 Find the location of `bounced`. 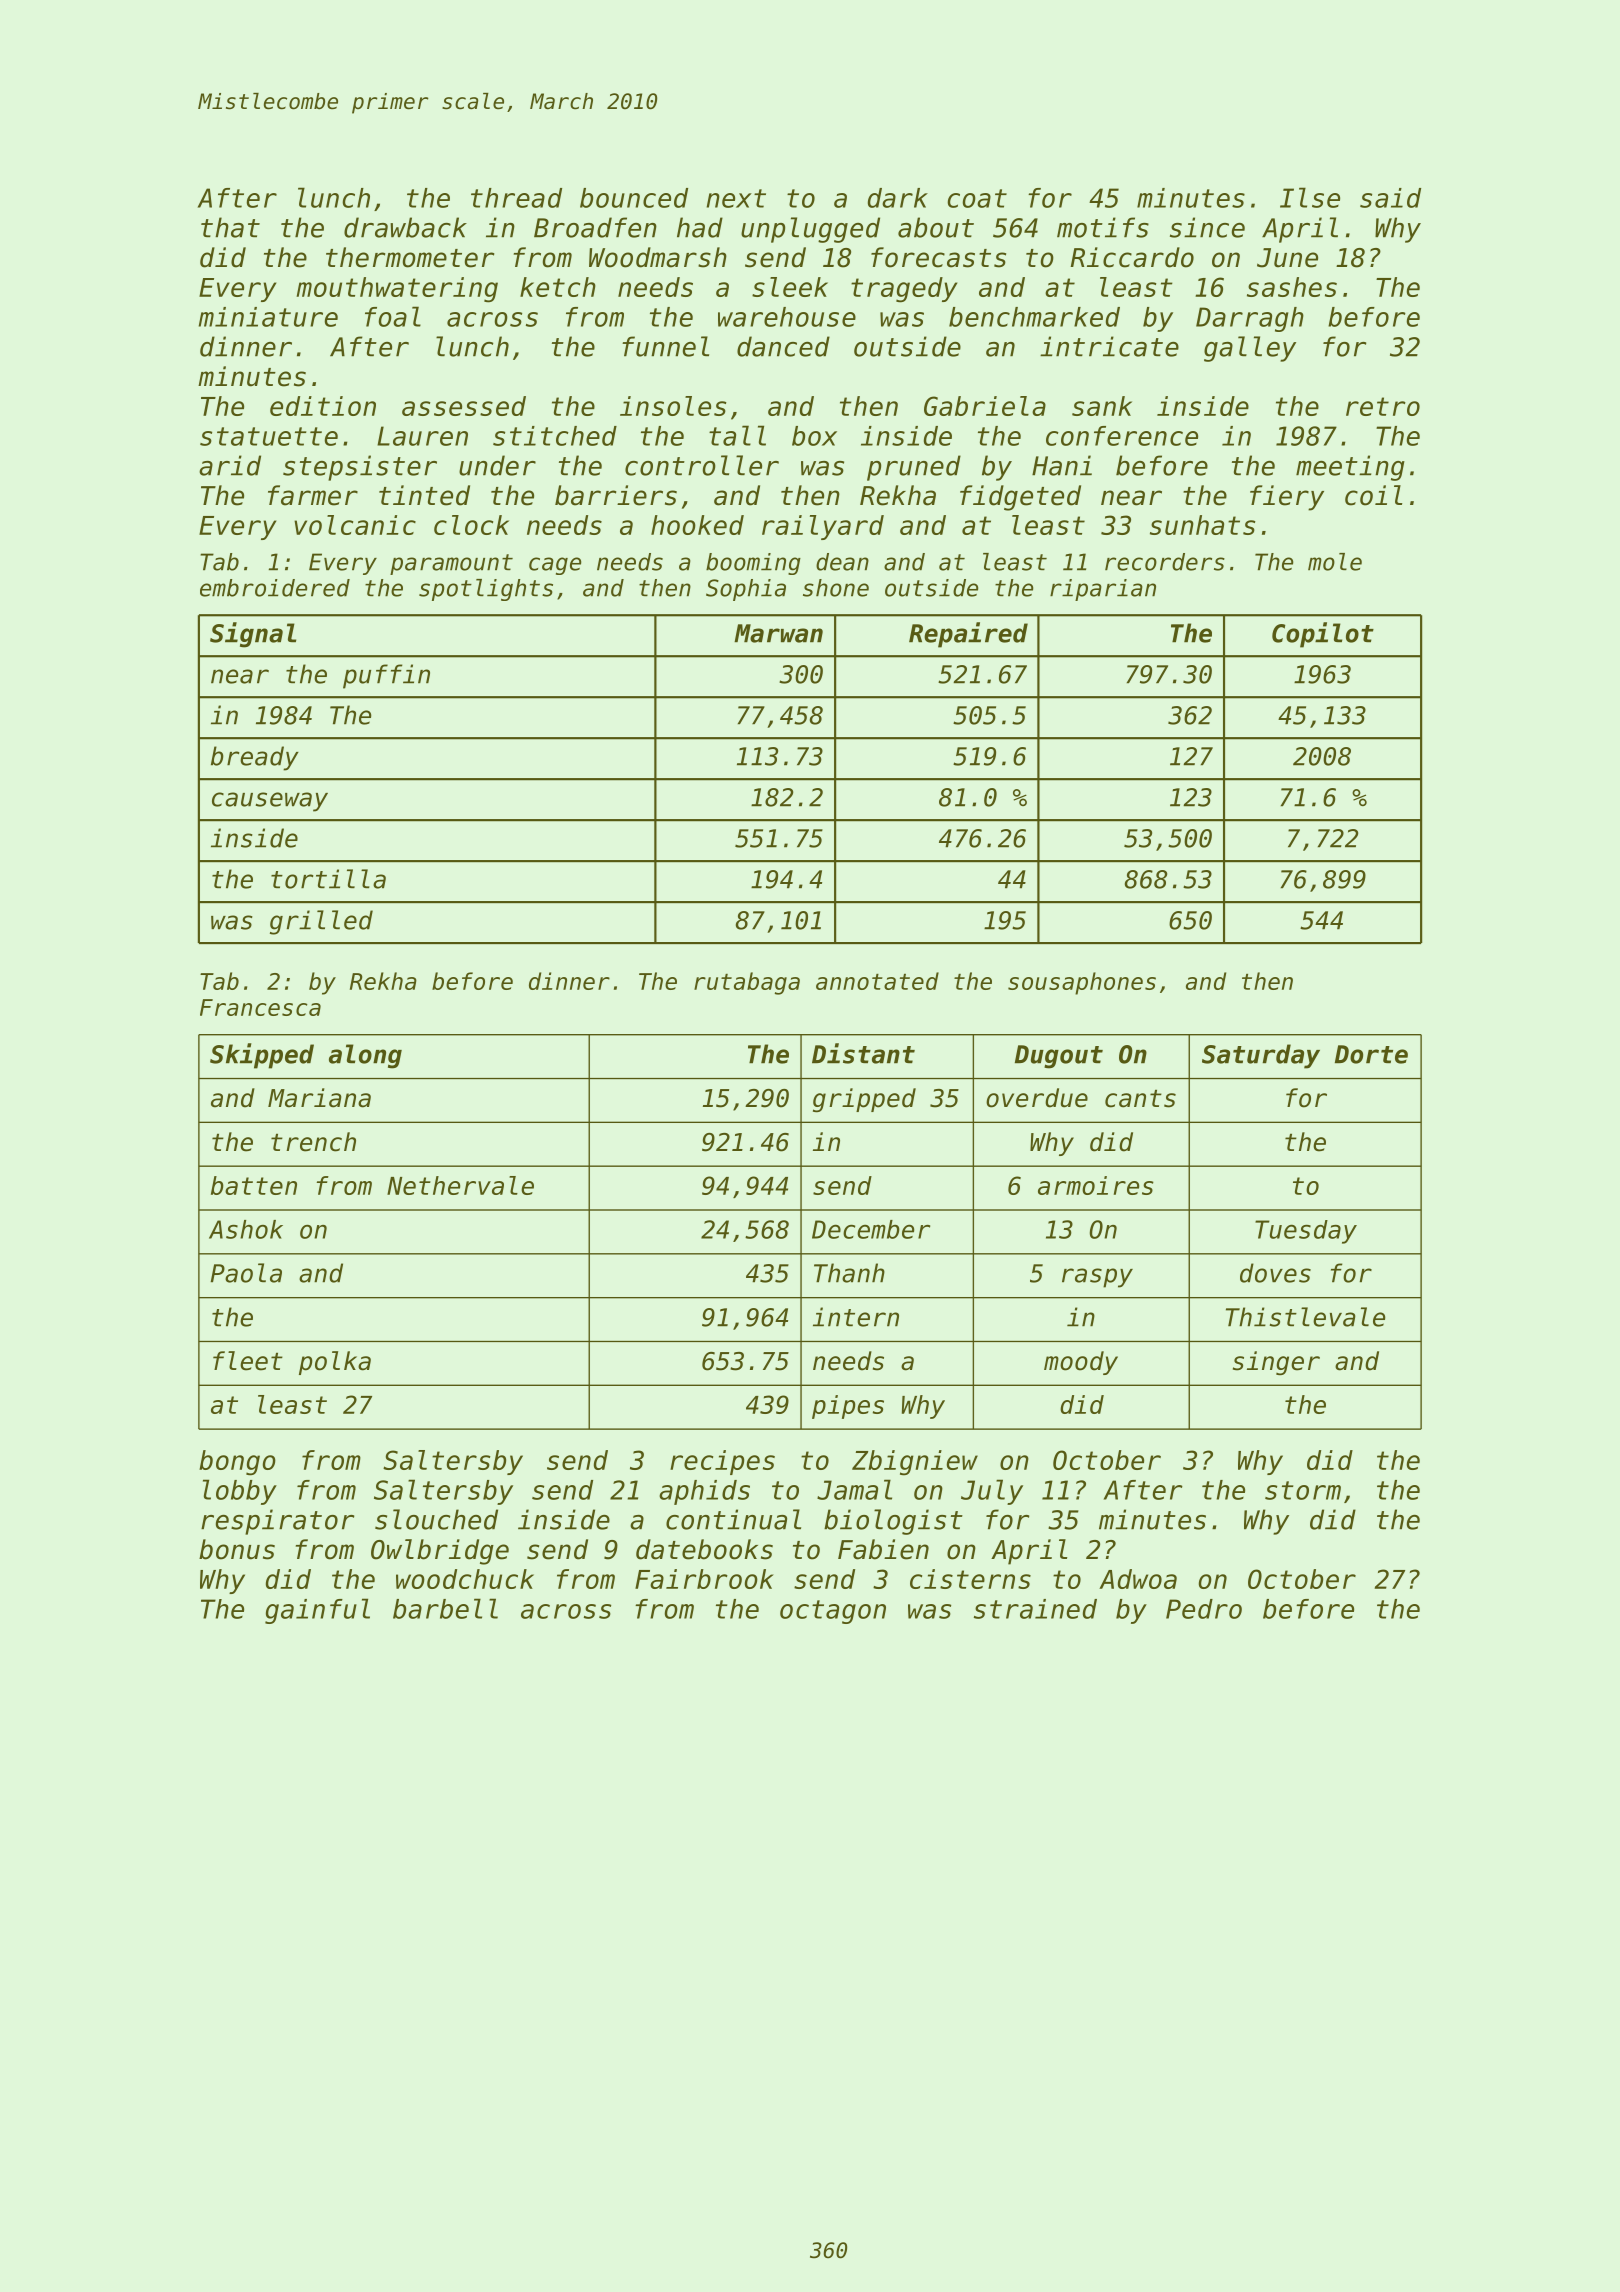

bounced is located at coordinates (634, 198).
